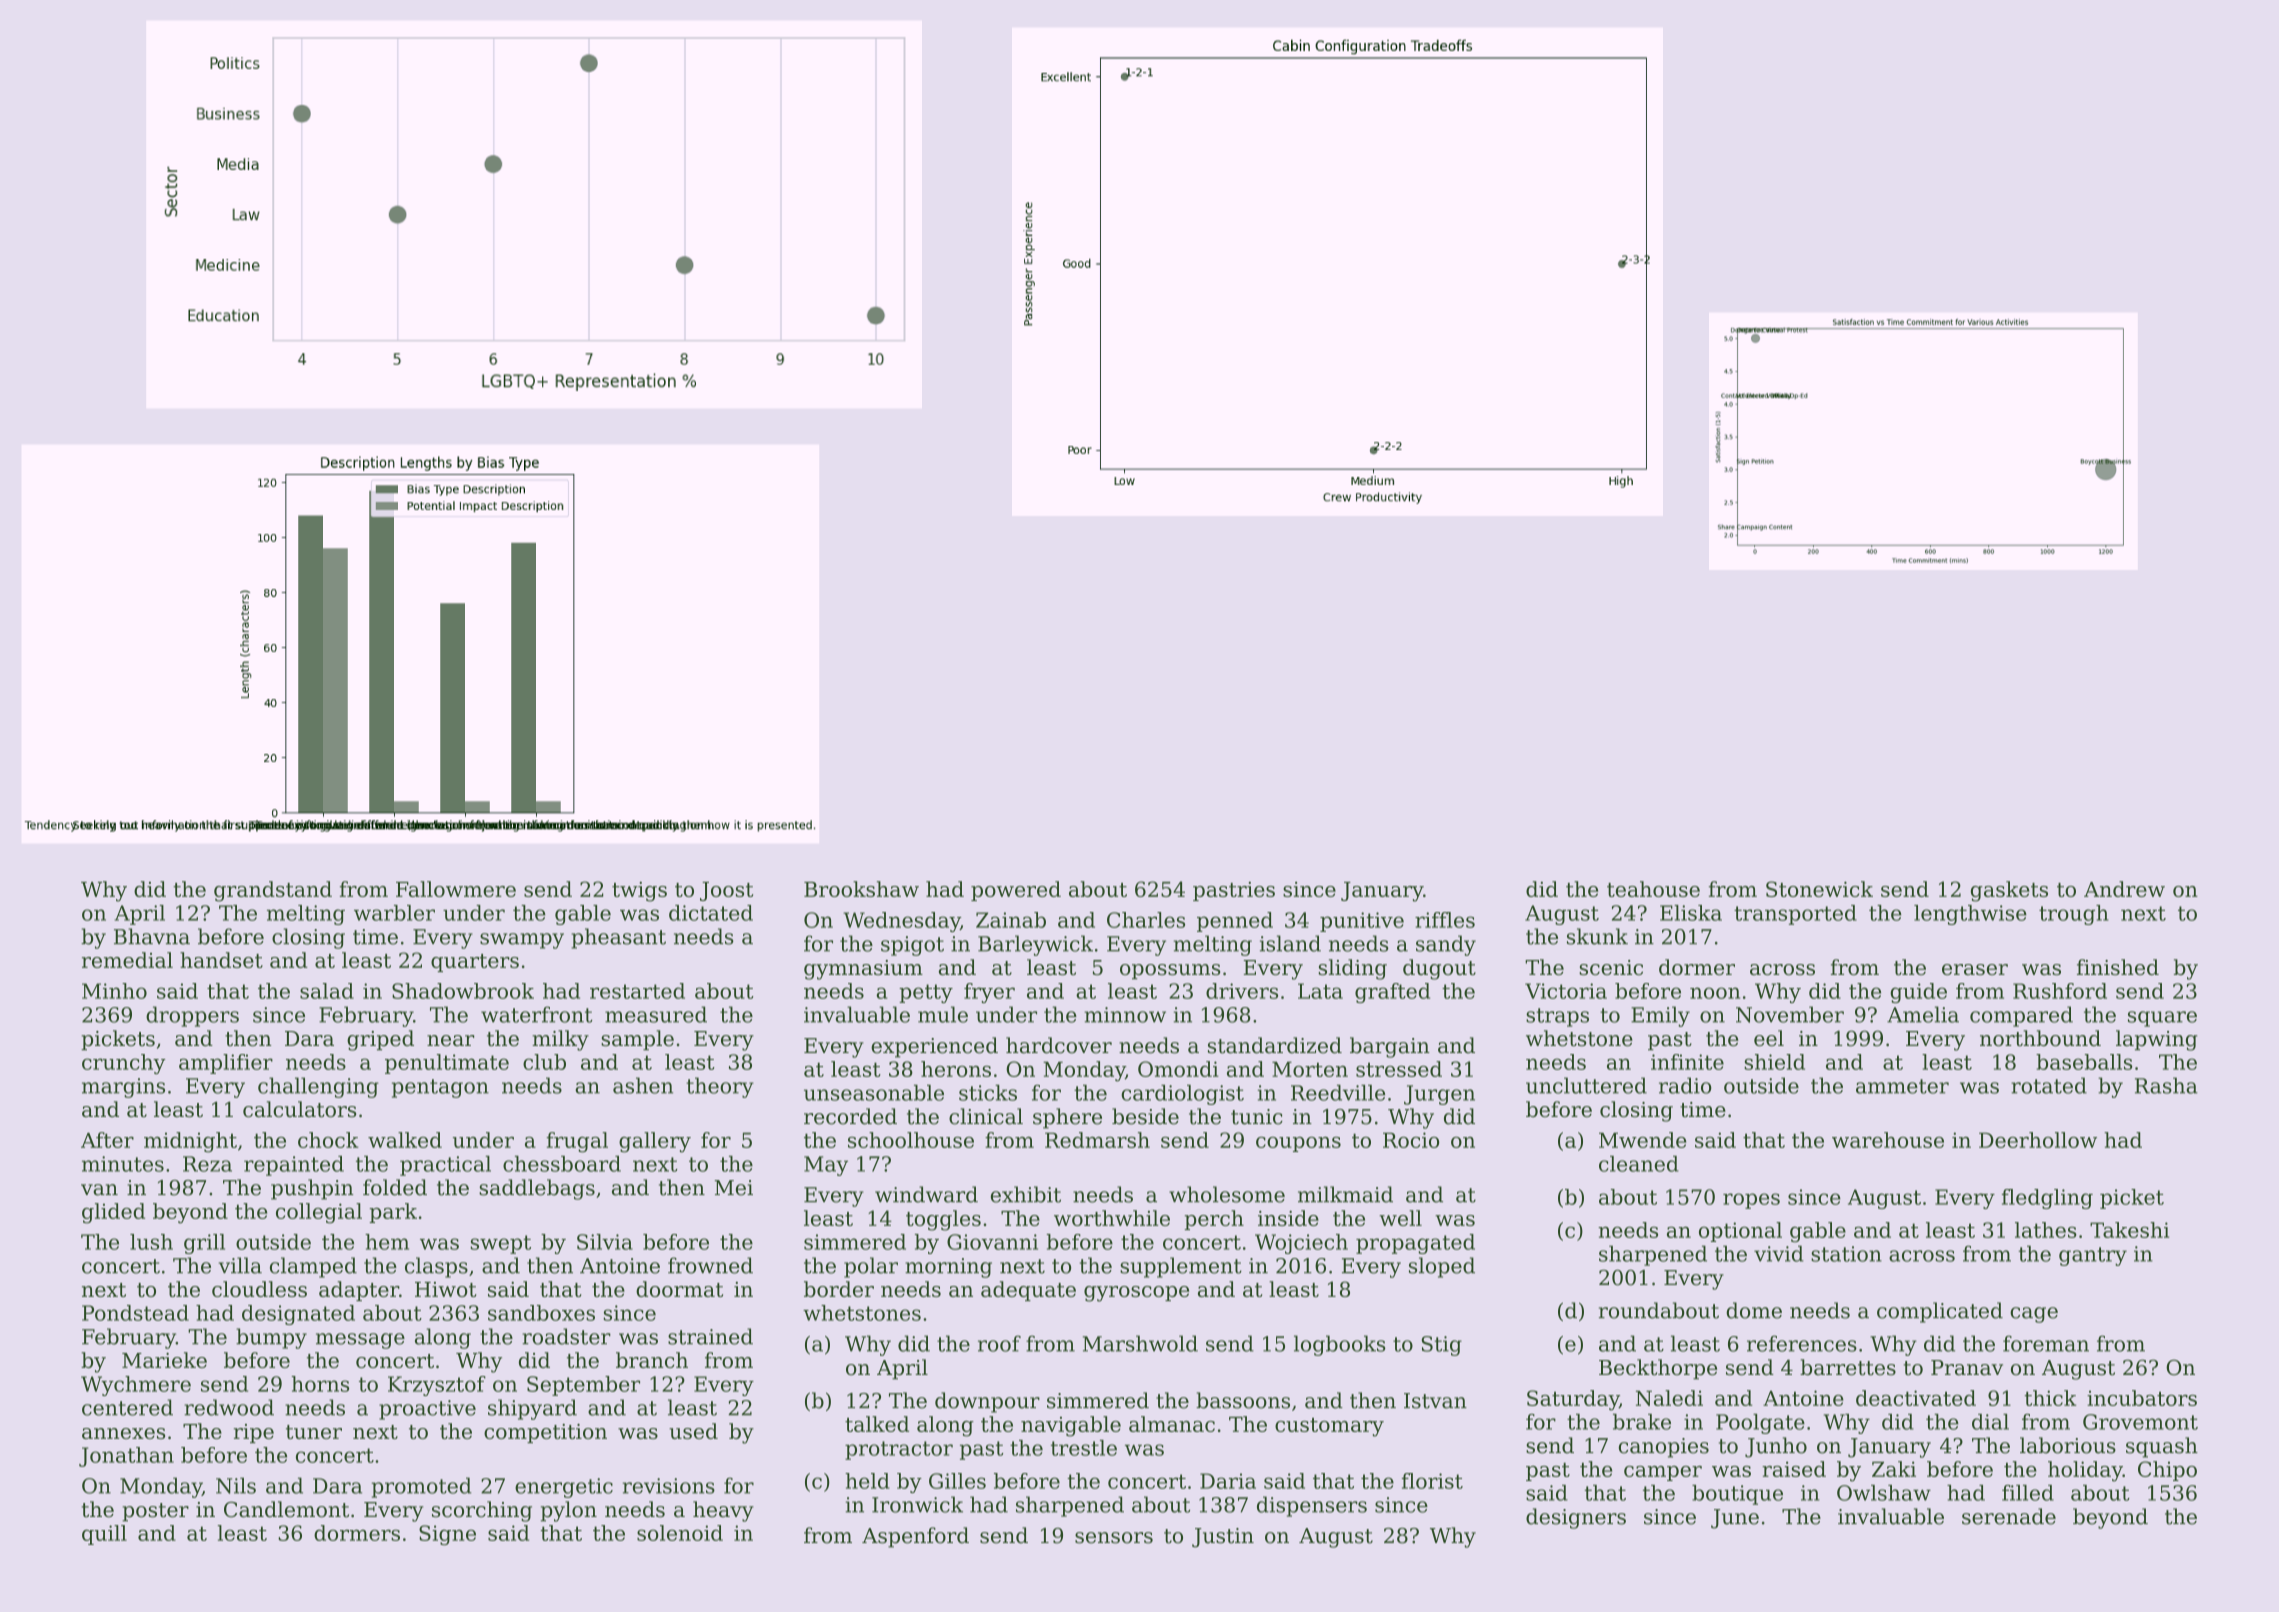  What do you see at coordinates (577, 1142) in the image?
I see `frugal` at bounding box center [577, 1142].
